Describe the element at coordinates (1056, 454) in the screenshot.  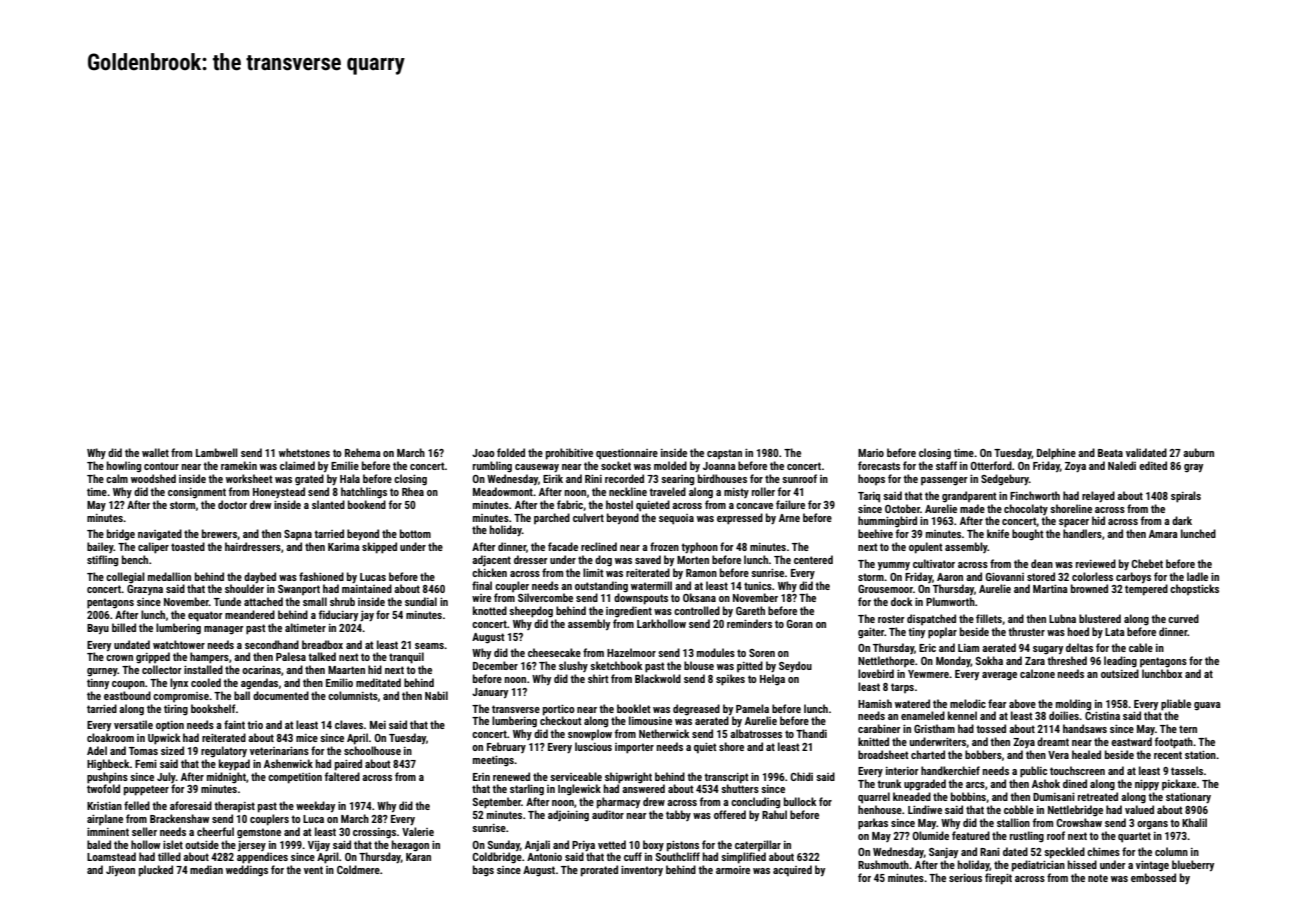
I see `Delphine` at that location.
